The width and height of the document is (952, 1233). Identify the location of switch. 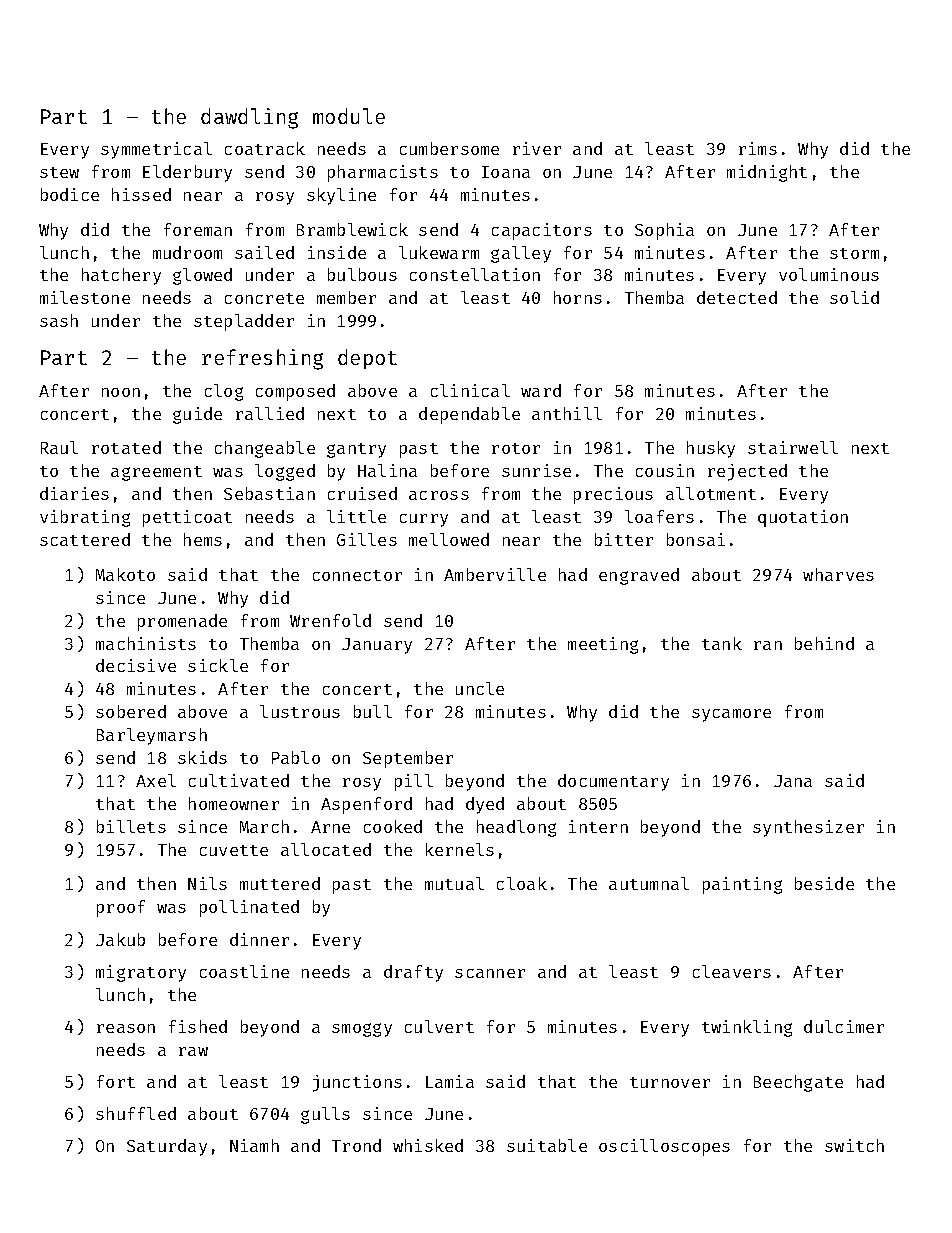
(854, 1145).
